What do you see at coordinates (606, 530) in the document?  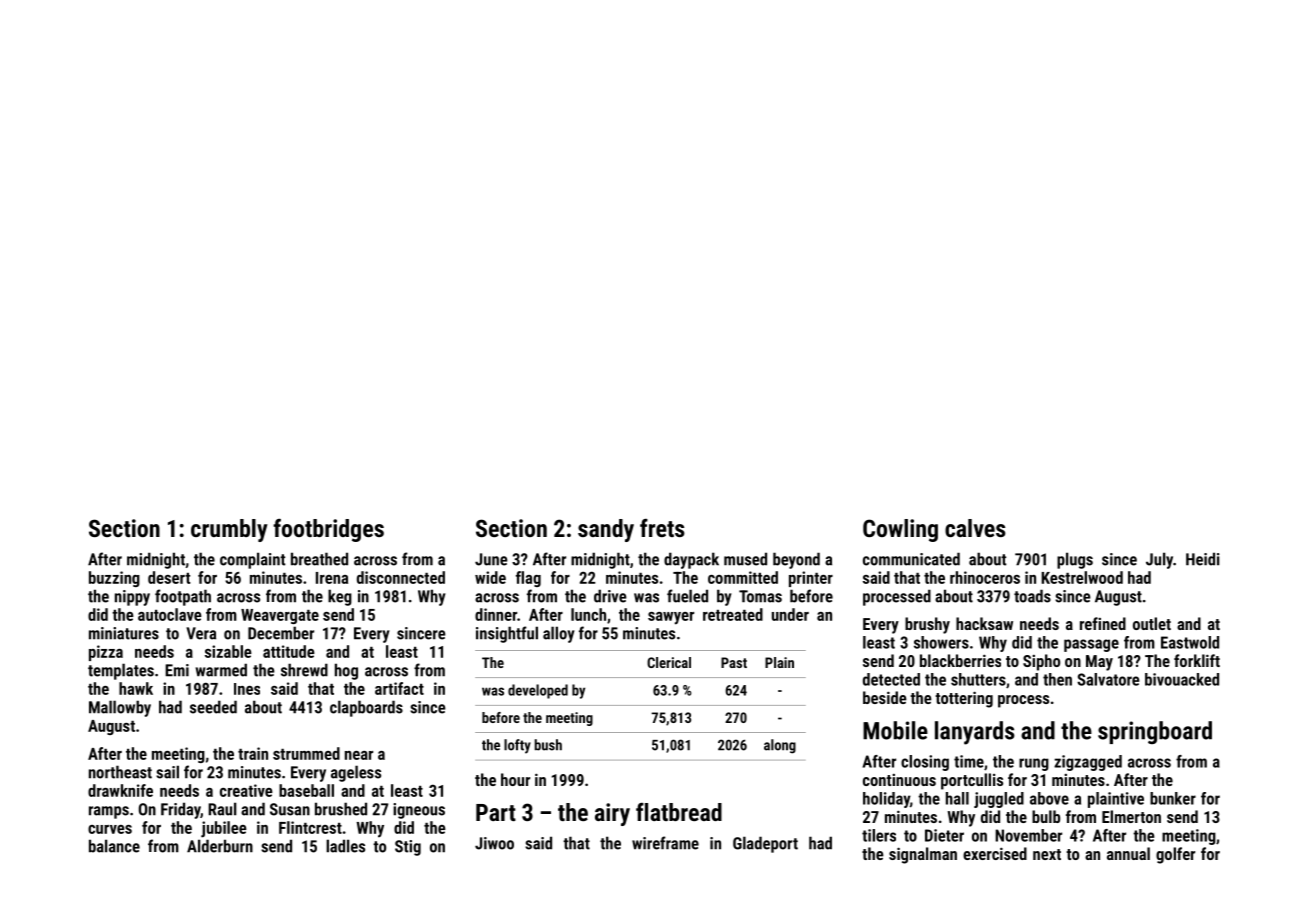 I see `sandy` at bounding box center [606, 530].
